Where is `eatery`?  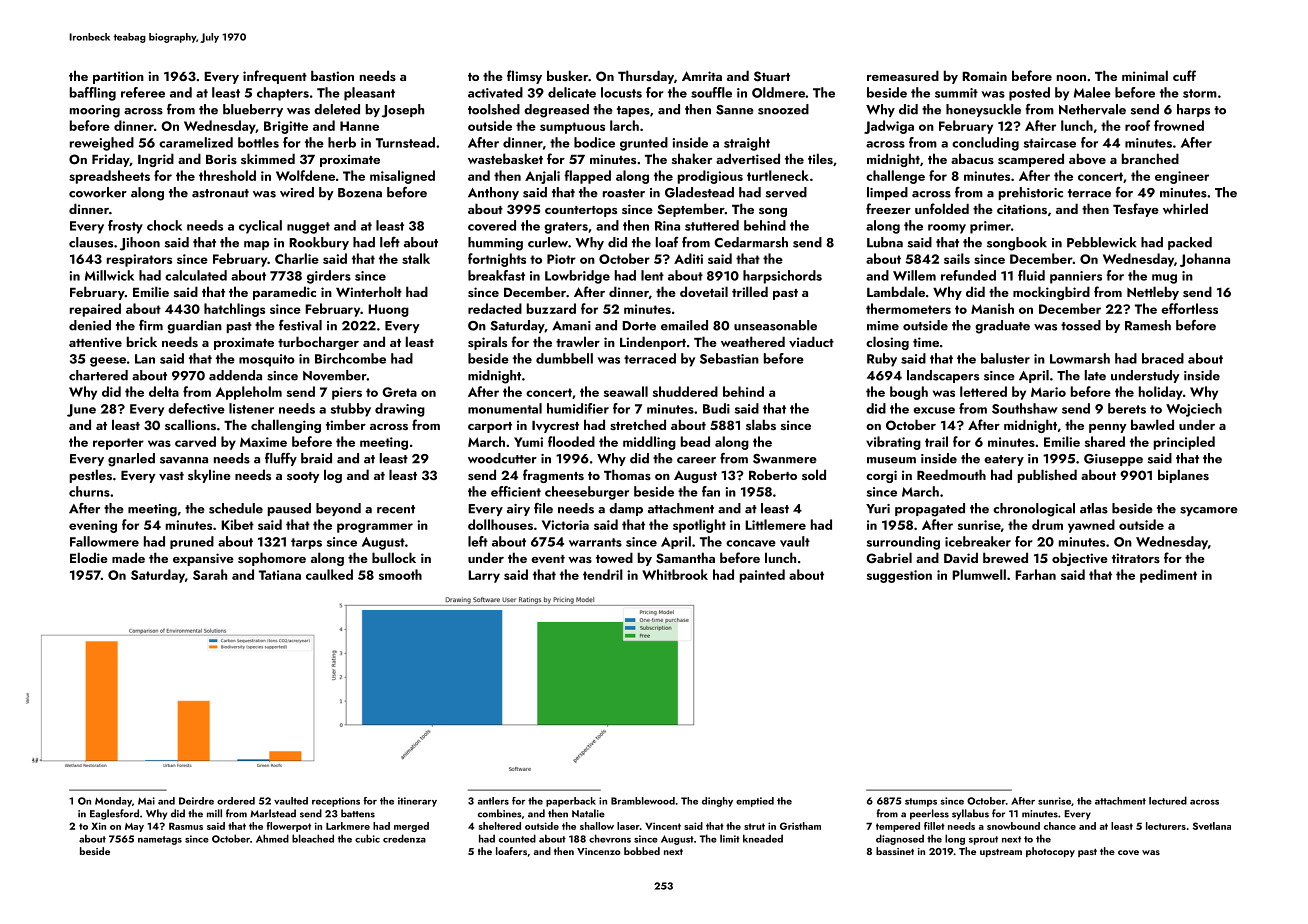 eatery is located at coordinates (1004, 460).
